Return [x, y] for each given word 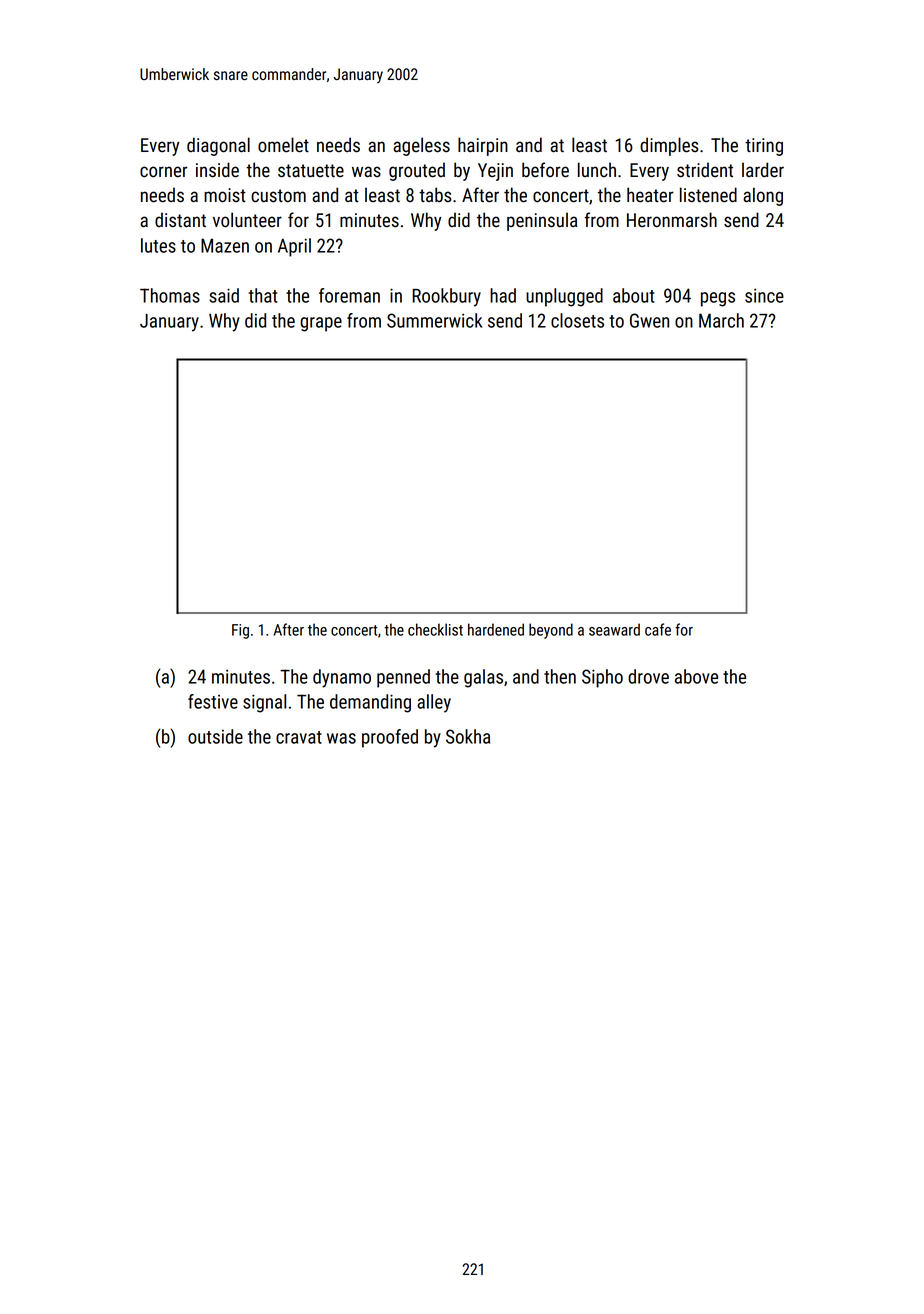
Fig [240, 631]
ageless [421, 146]
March [721, 320]
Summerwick [434, 320]
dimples [669, 146]
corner [164, 172]
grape [321, 324]
